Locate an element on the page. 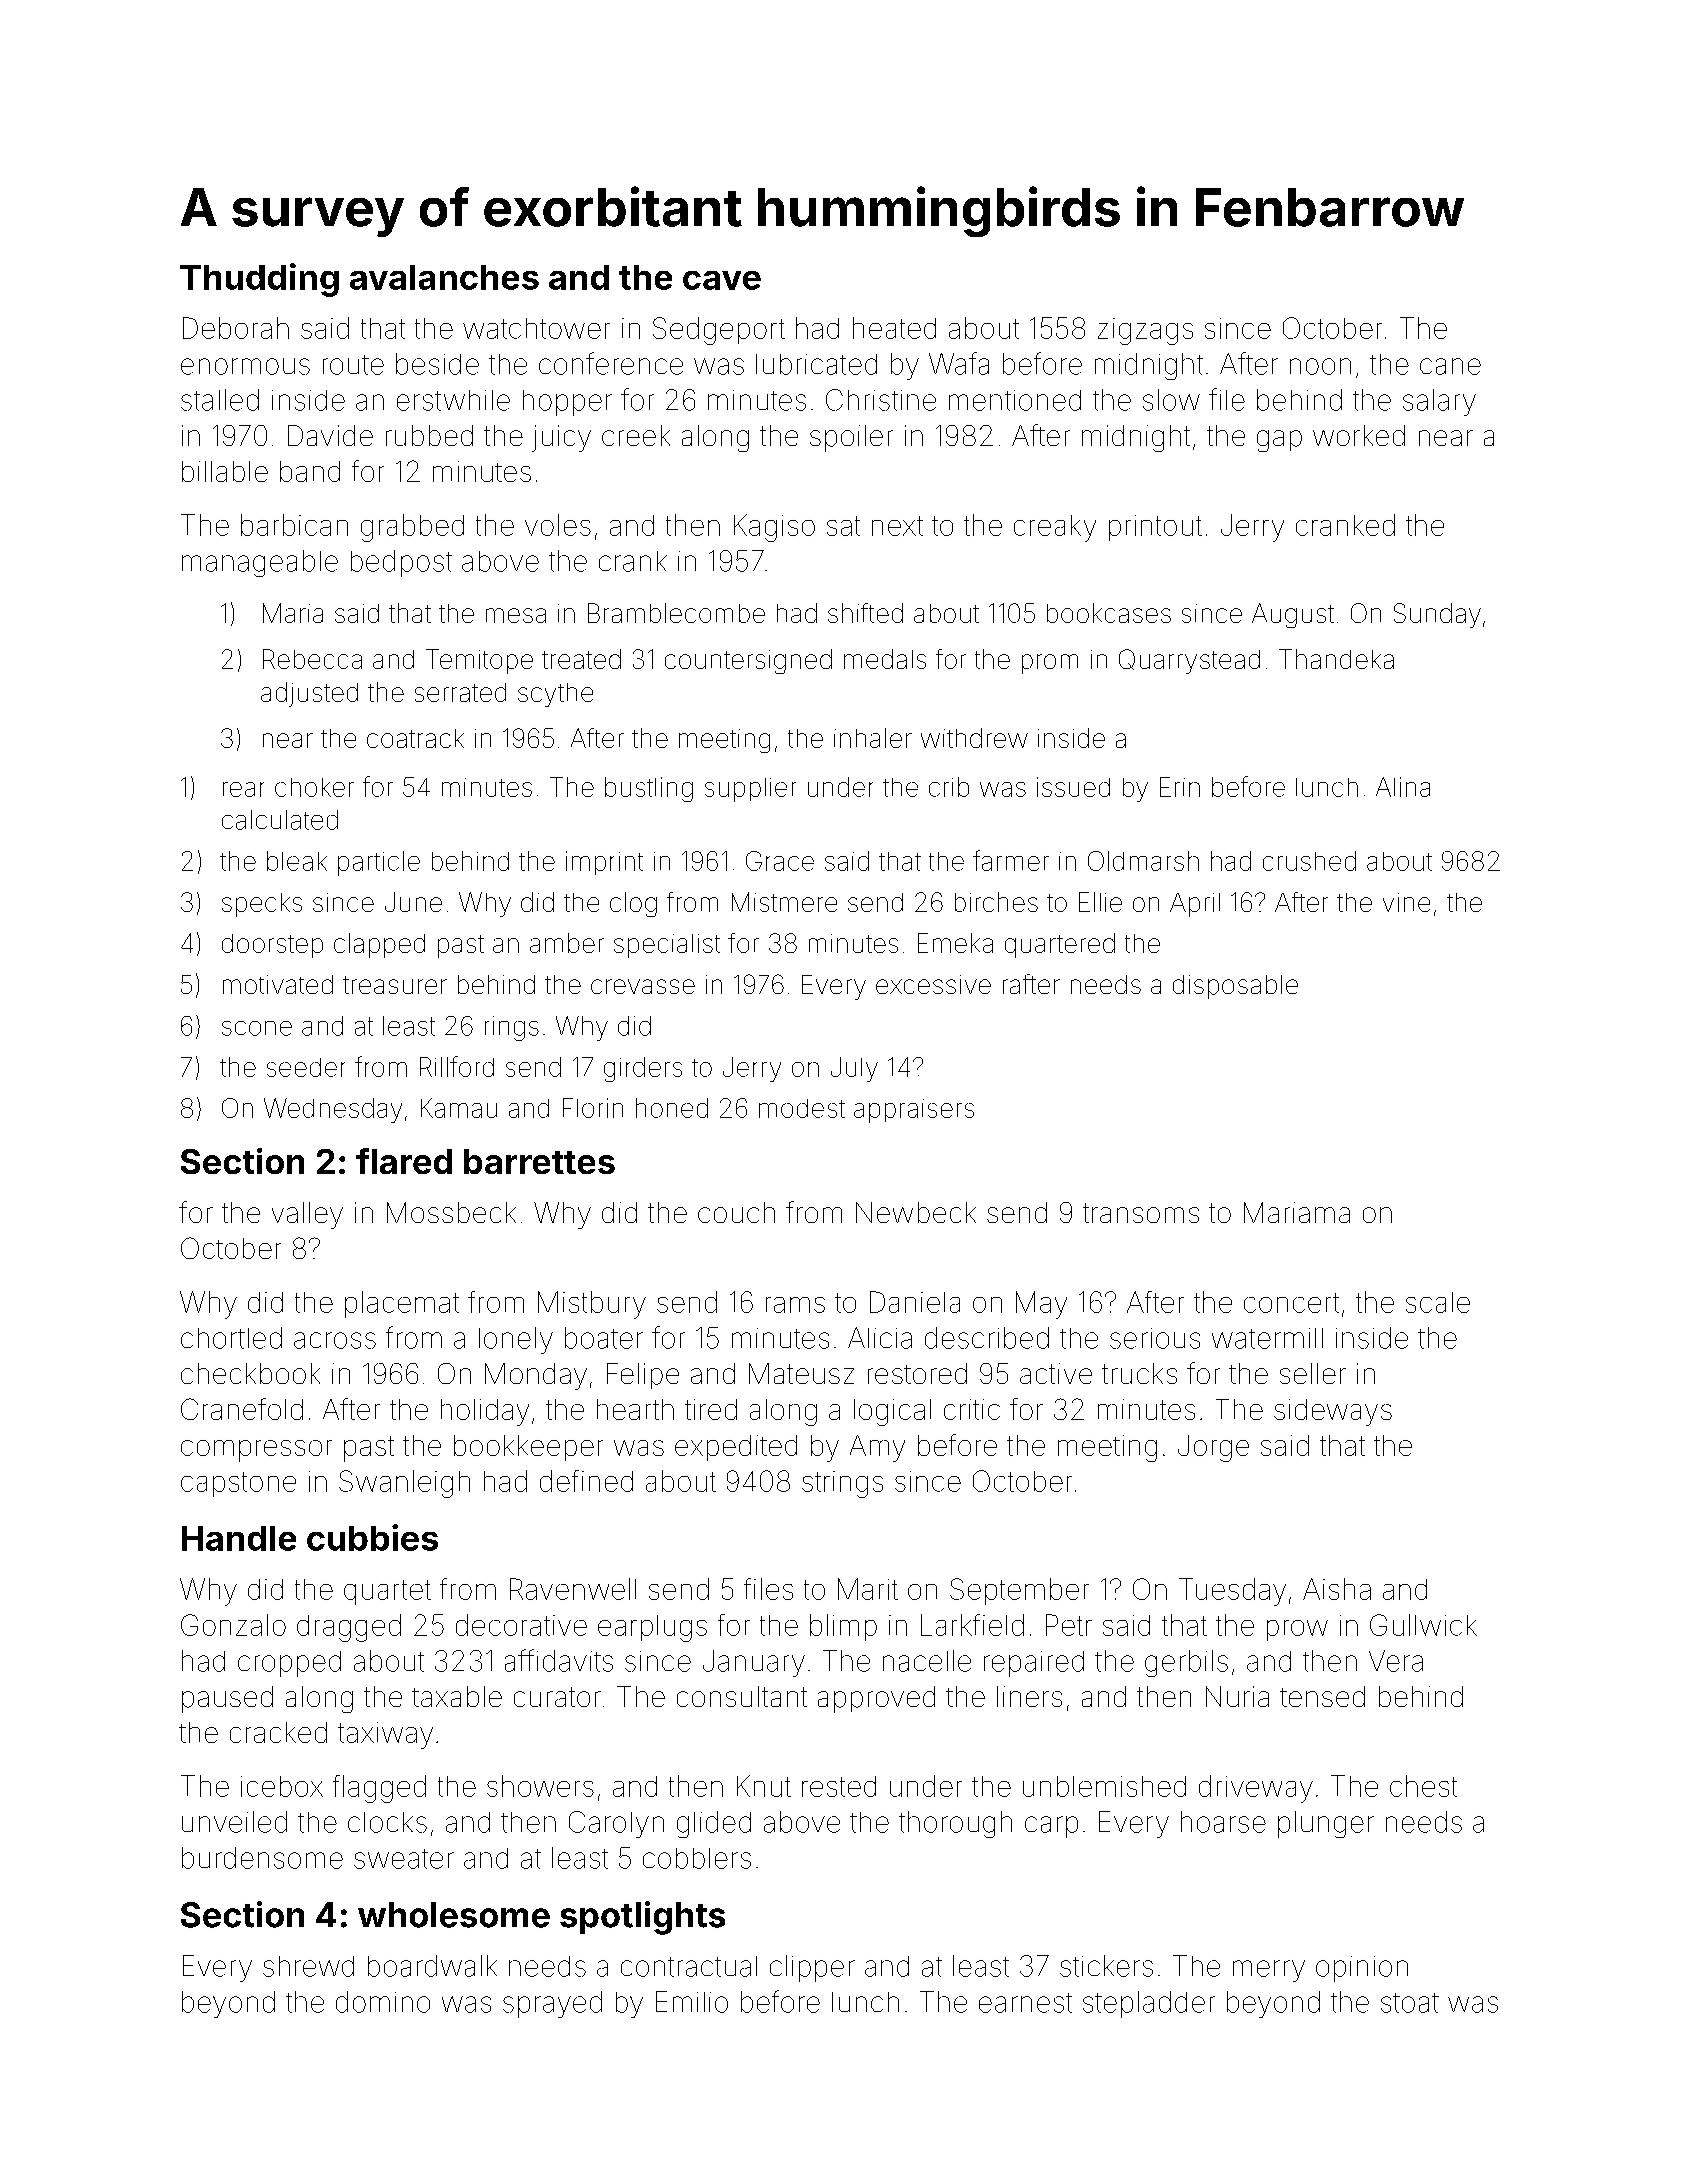 The width and height of the page is (1683, 2178). Knut is located at coordinates (764, 1786).
